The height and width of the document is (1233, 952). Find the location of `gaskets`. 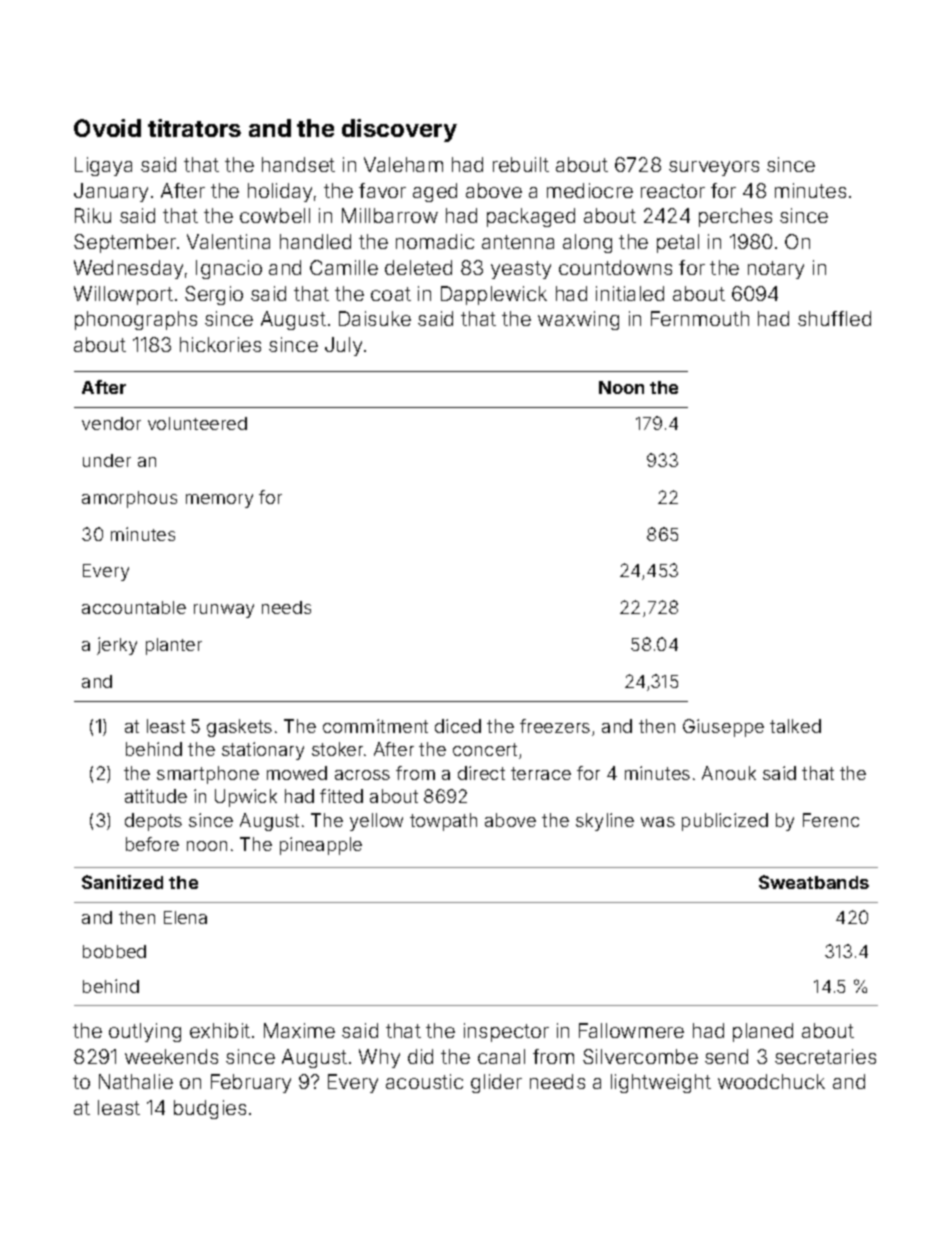

gaskets is located at coordinates (239, 728).
